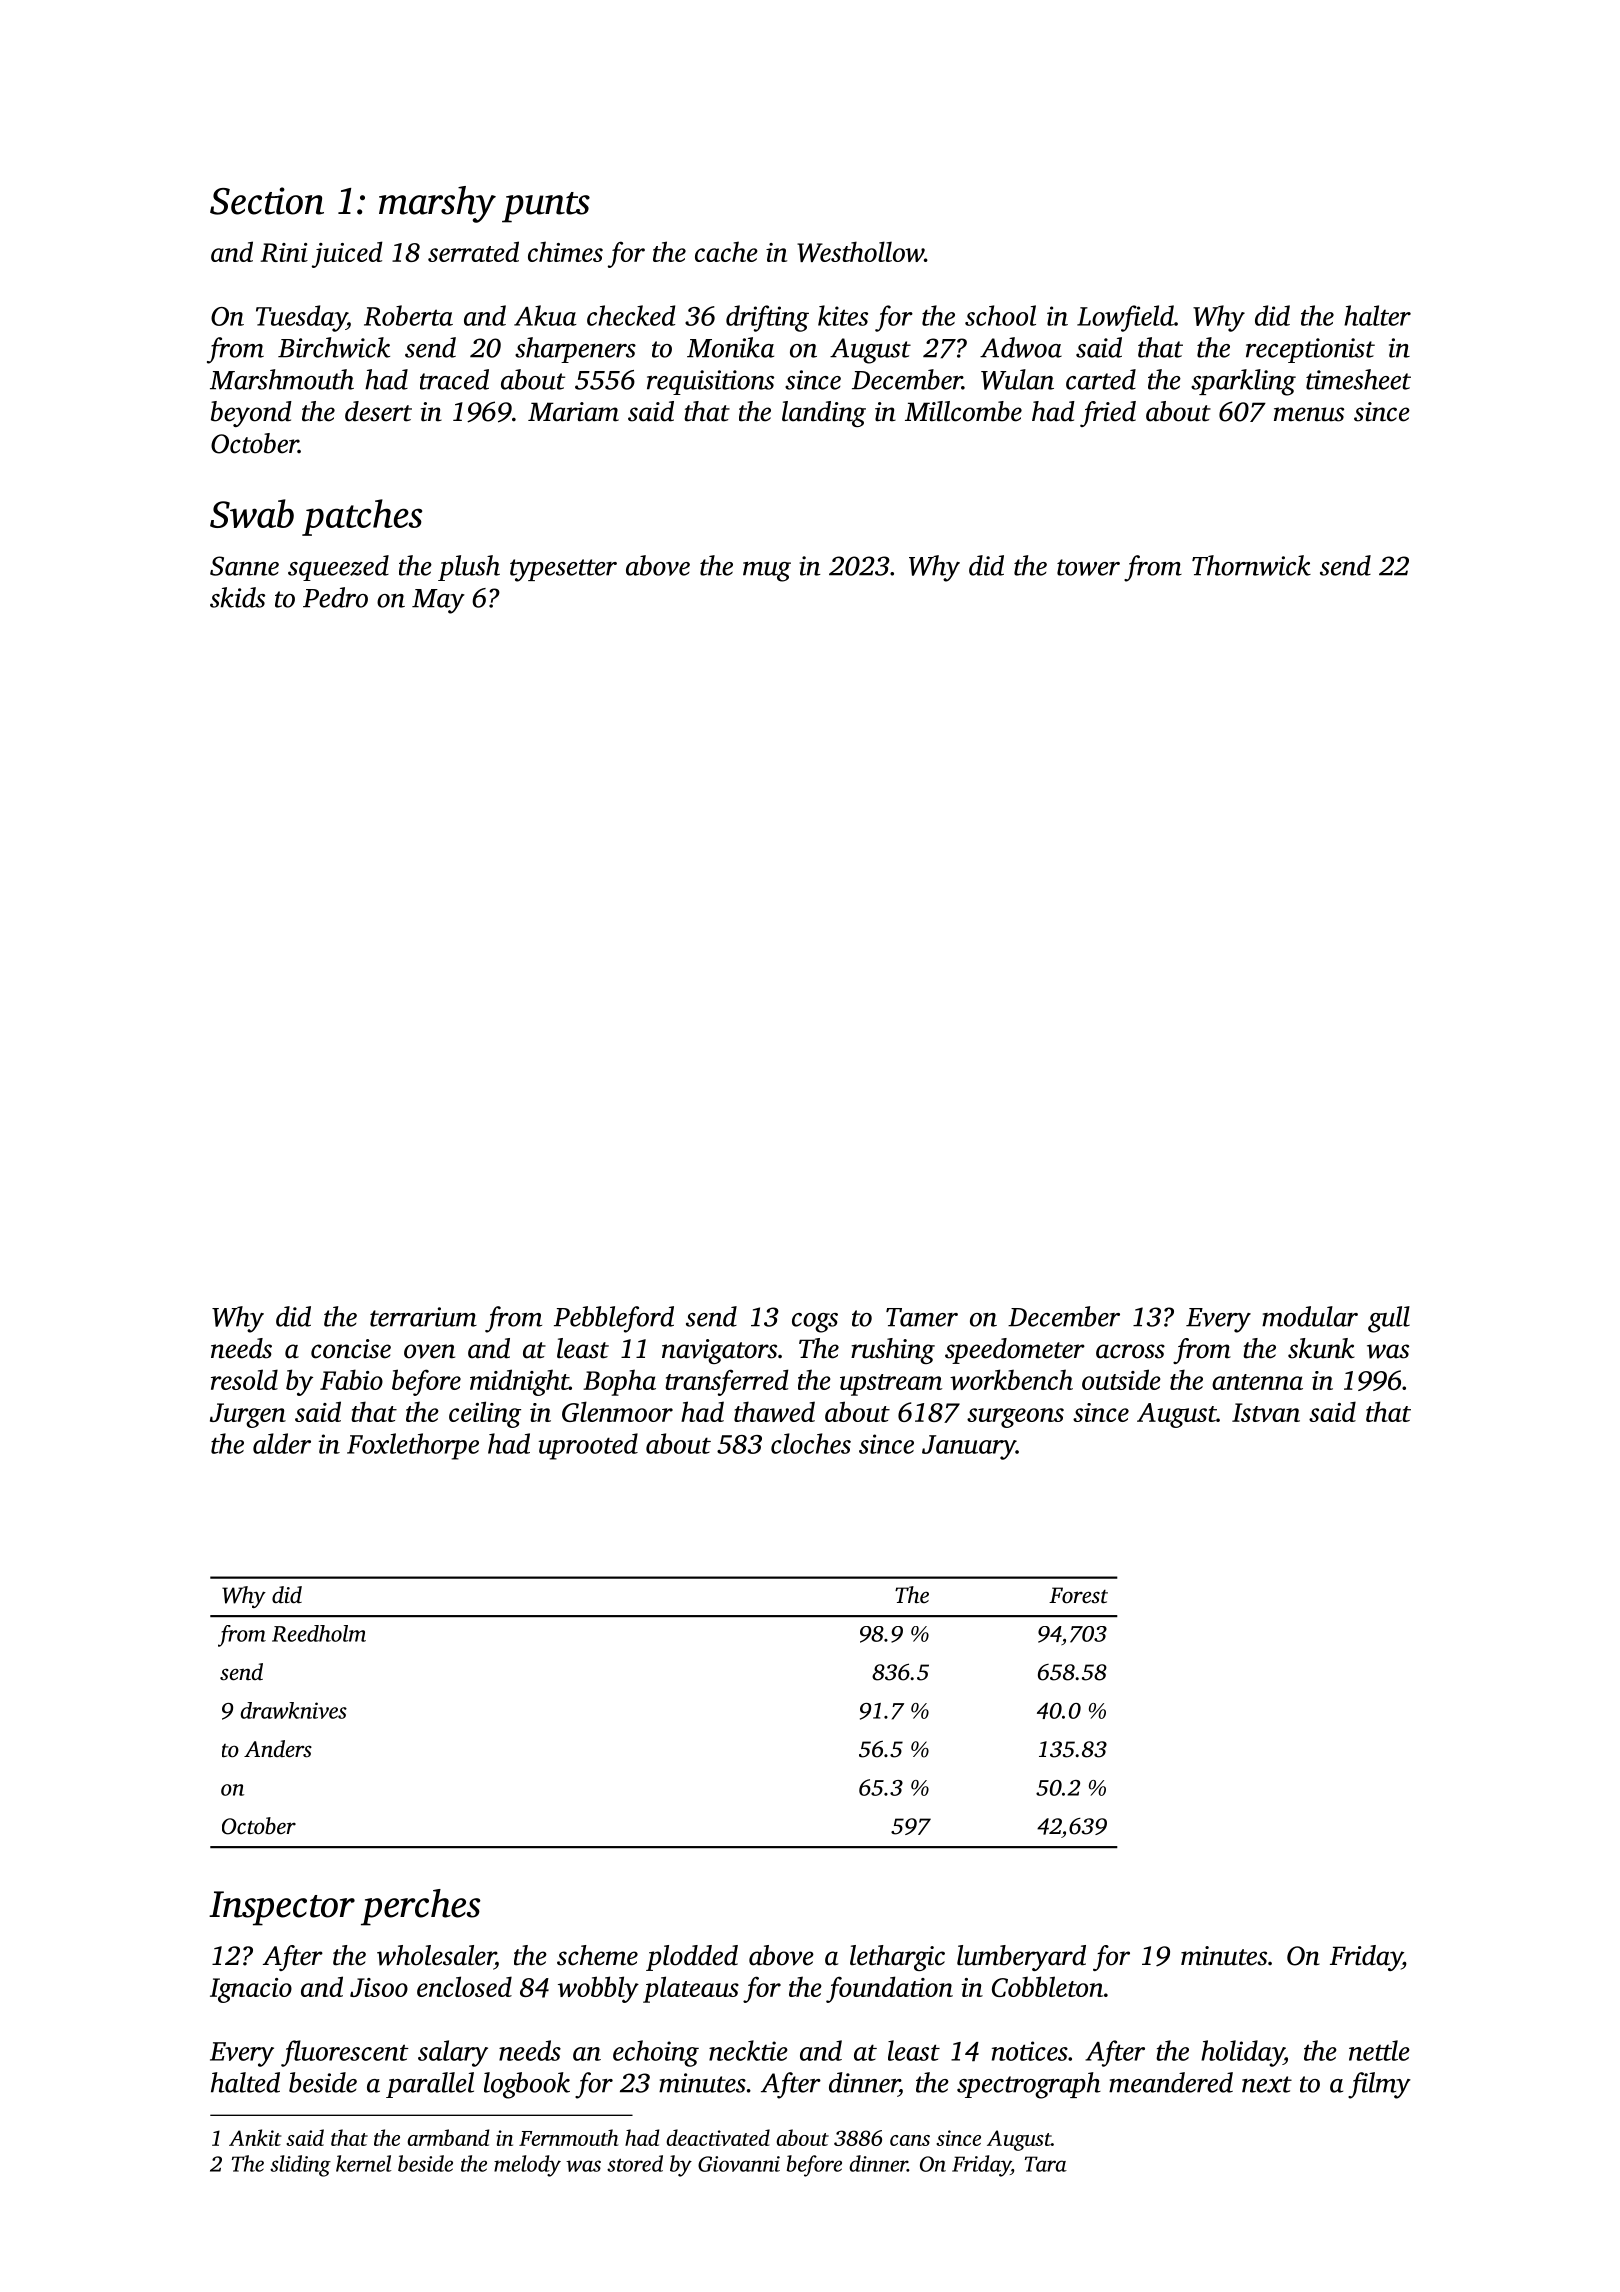 Image resolution: width=1620 pixels, height=2292 pixels. I want to click on Giovanni, so click(739, 2164).
